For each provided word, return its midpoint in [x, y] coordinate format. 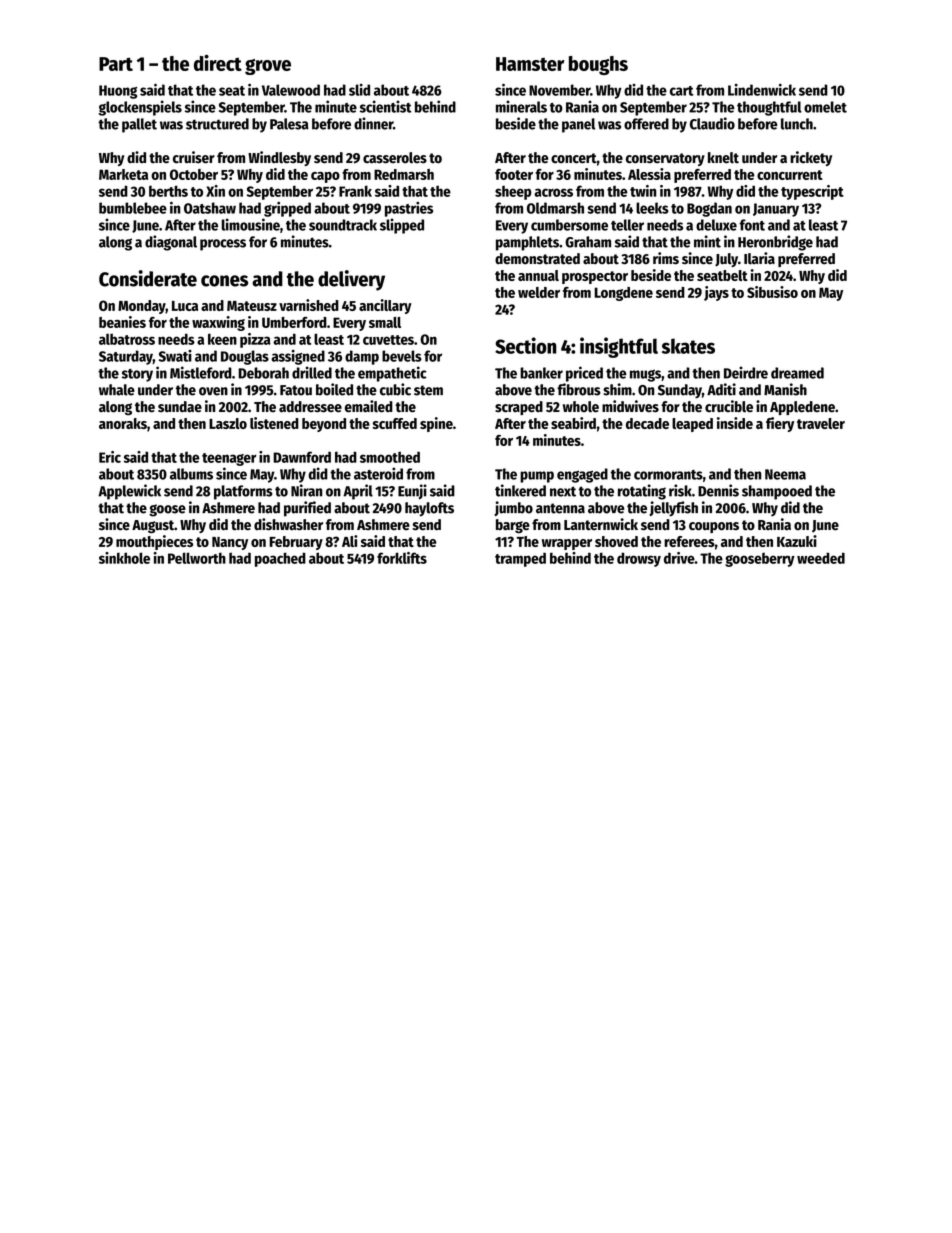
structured [217, 124]
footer [514, 174]
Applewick [129, 492]
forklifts [402, 558]
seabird [573, 423]
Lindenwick [762, 90]
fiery [780, 424]
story [137, 375]
